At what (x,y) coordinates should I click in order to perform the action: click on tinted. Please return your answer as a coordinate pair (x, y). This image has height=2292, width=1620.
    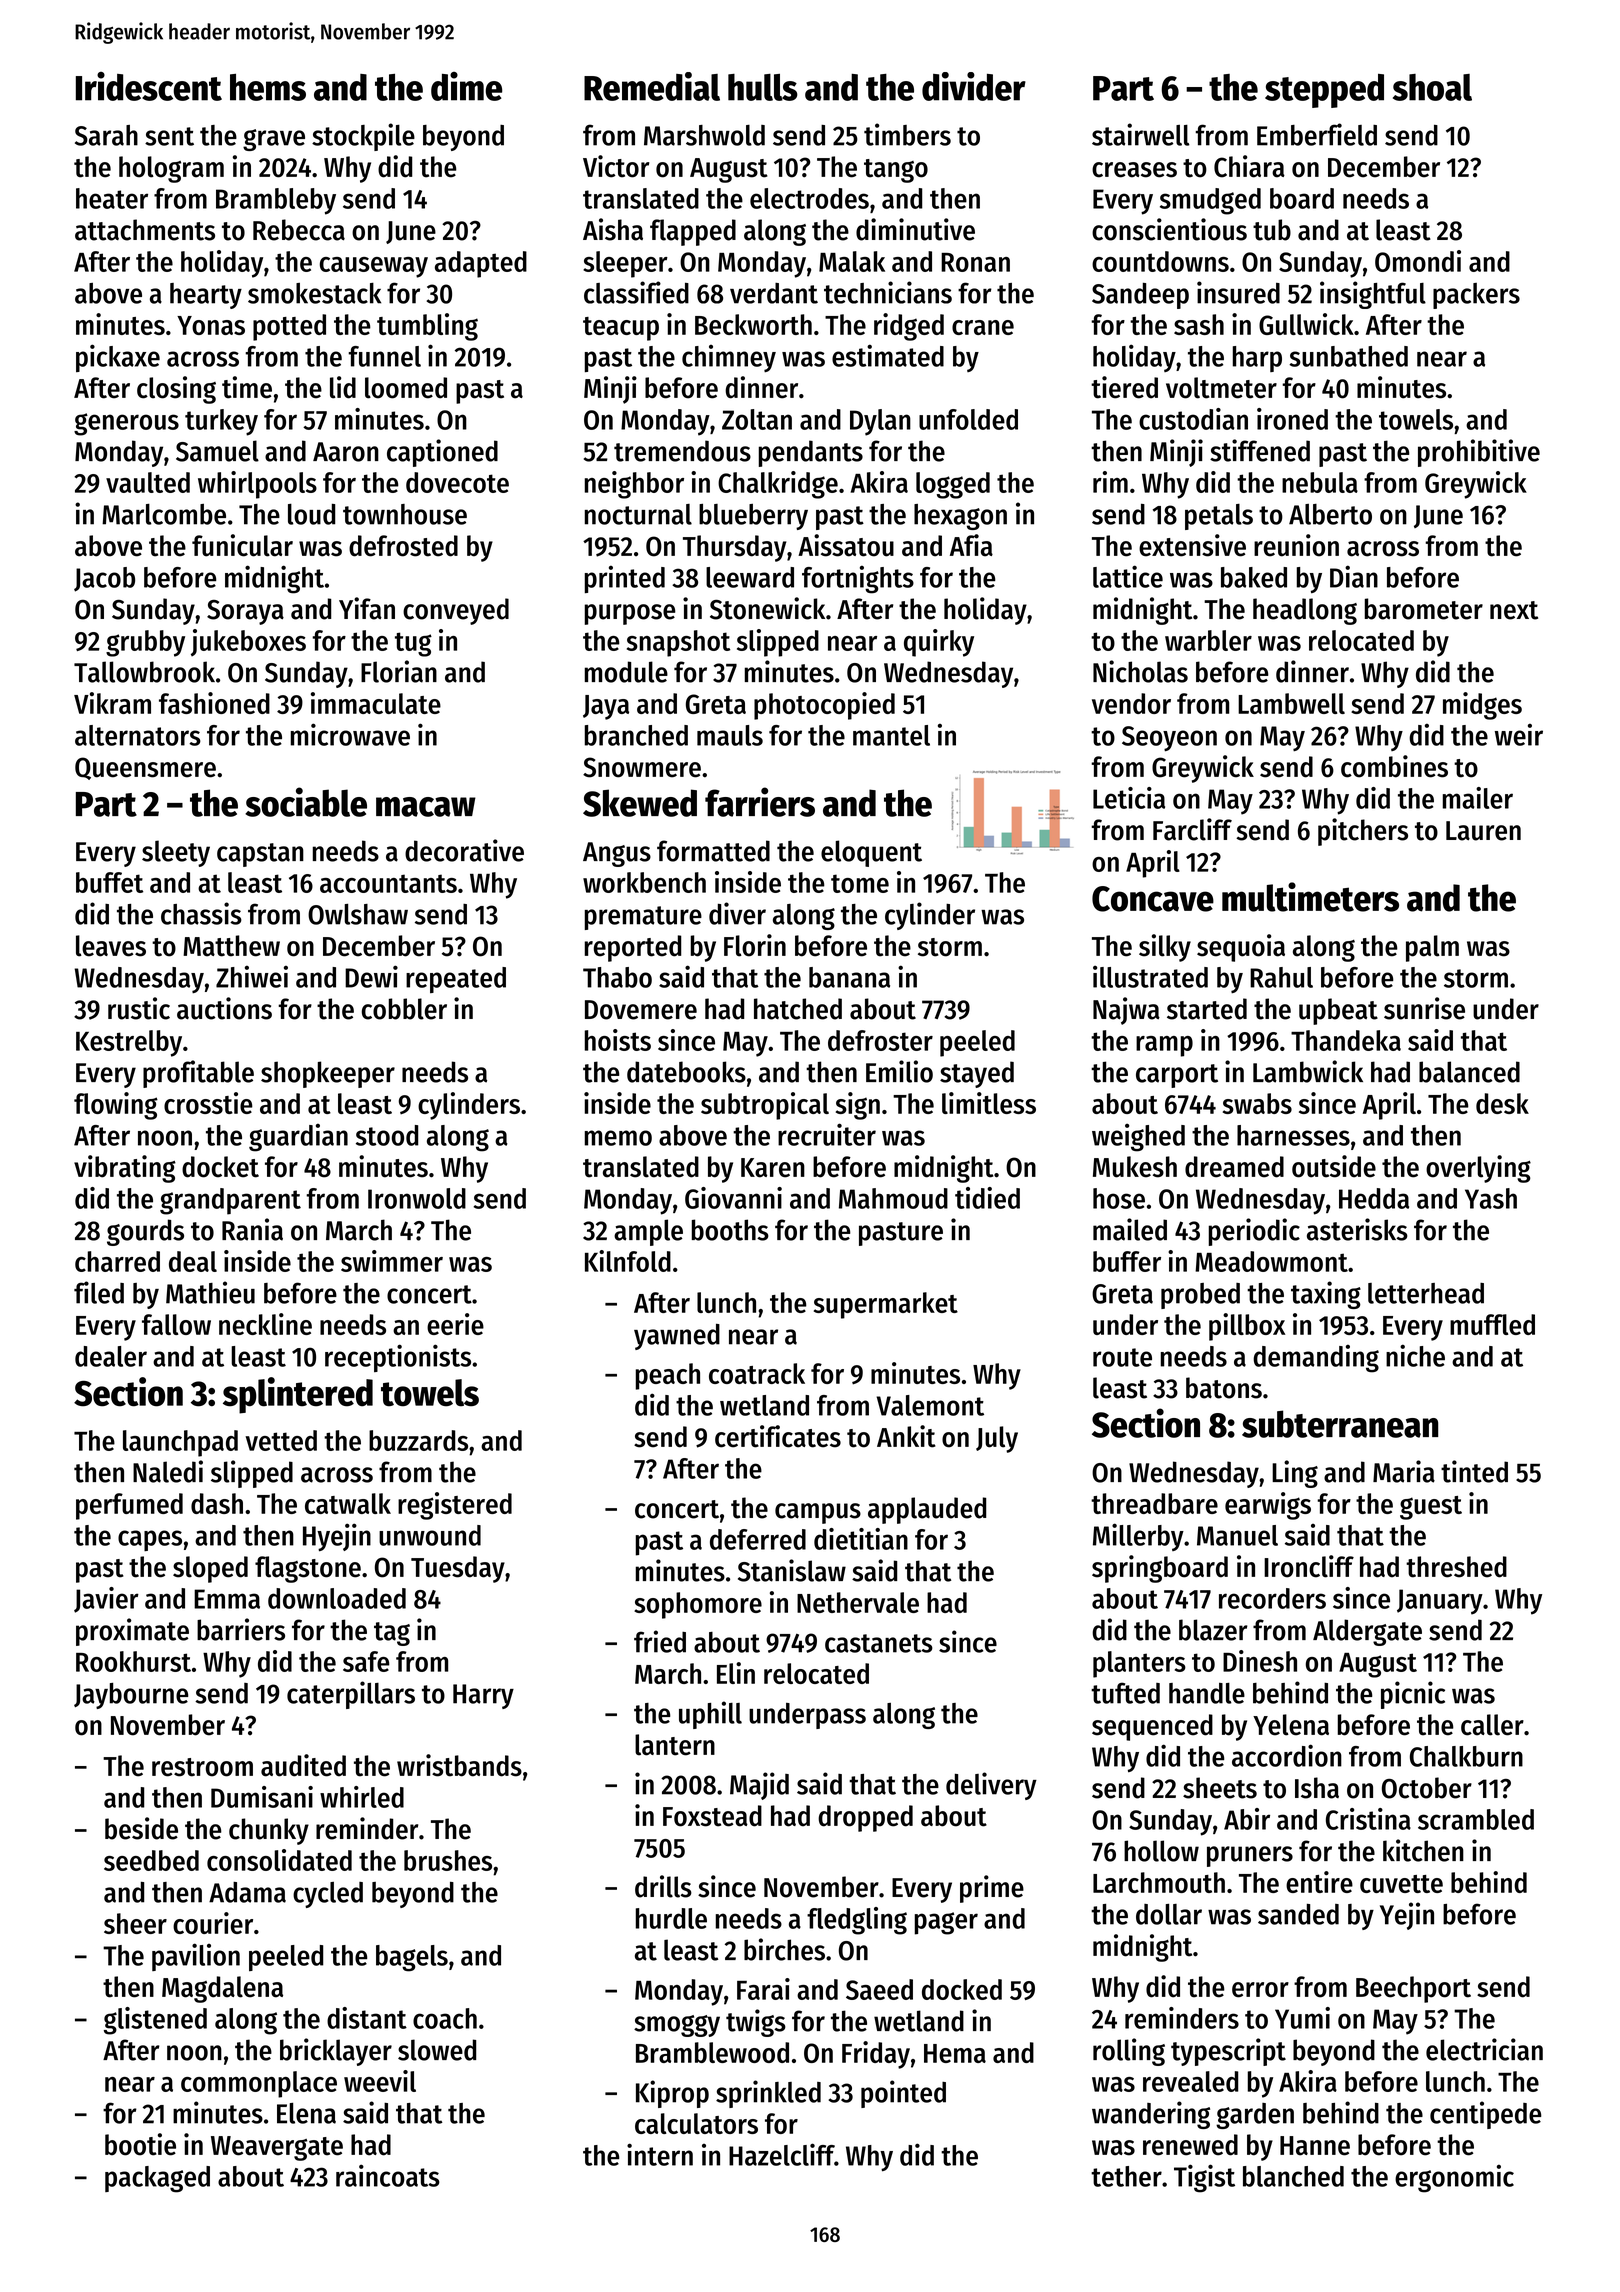
    Looking at the image, I should click on (1474, 1471).
